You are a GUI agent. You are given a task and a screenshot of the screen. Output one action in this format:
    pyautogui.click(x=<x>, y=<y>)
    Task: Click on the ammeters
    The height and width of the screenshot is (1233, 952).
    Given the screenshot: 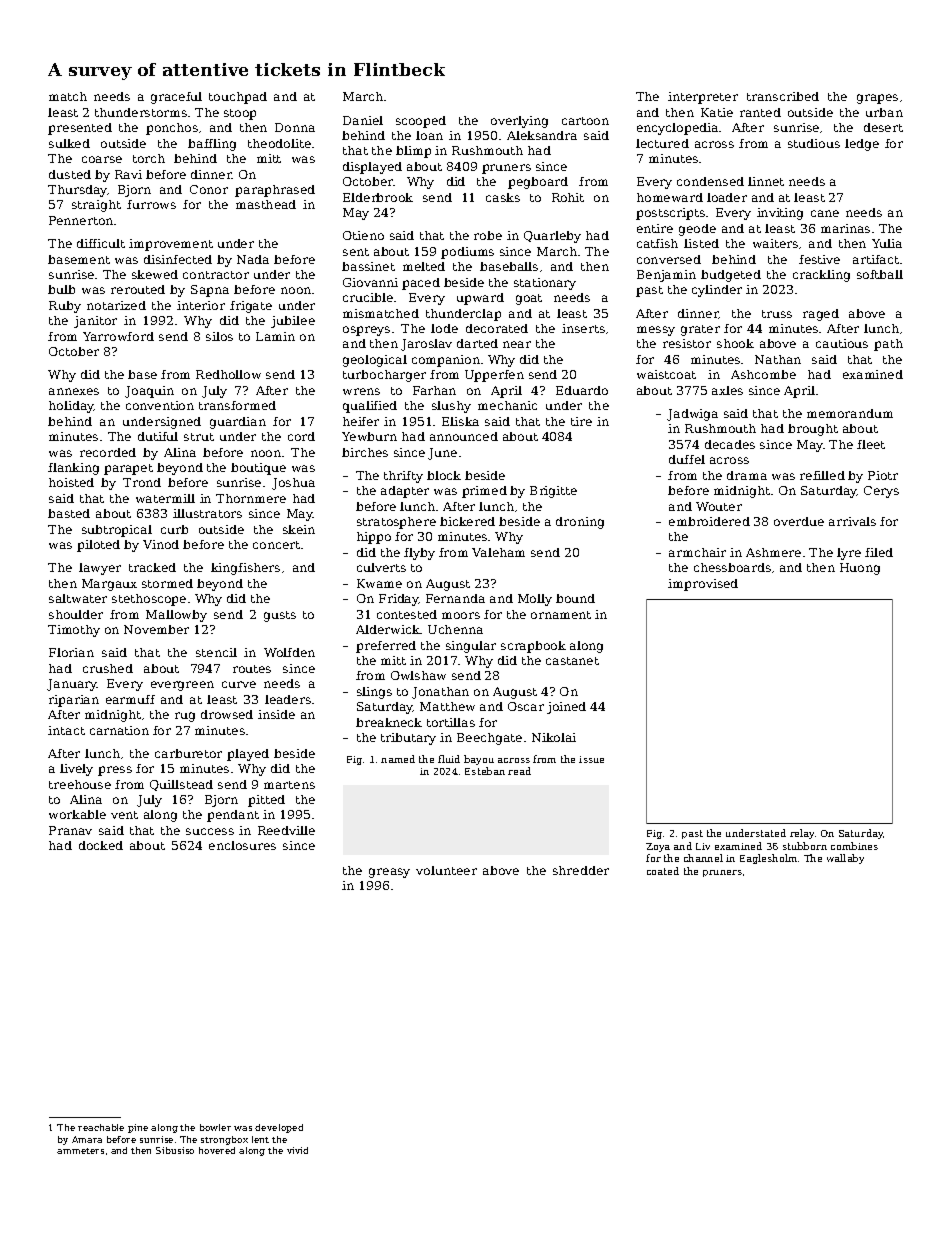 What is the action you would take?
    pyautogui.click(x=80, y=1151)
